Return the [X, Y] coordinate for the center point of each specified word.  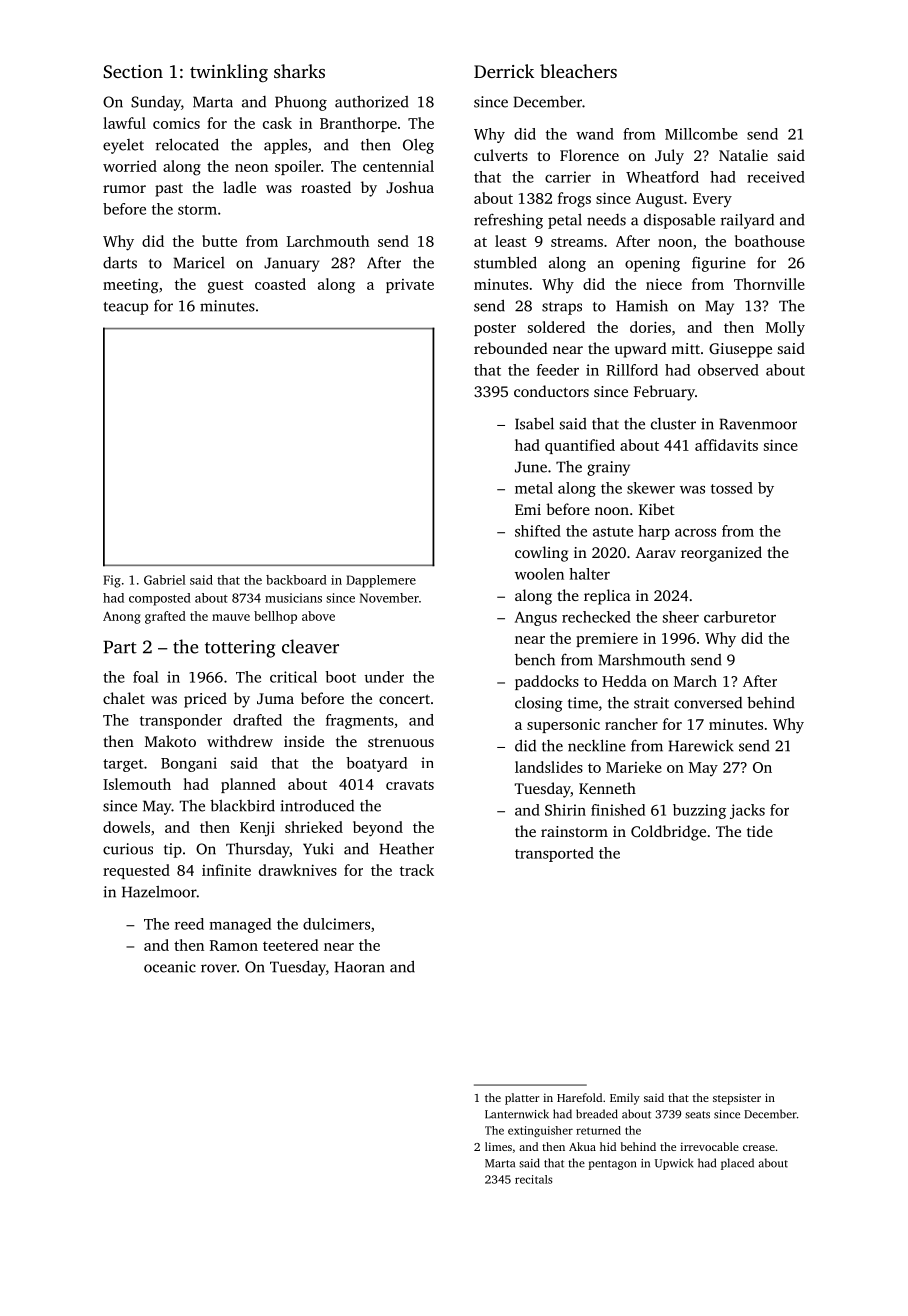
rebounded [511, 348]
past [169, 190]
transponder [181, 721]
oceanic [170, 967]
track [417, 870]
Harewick [701, 746]
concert [404, 699]
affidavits [726, 445]
